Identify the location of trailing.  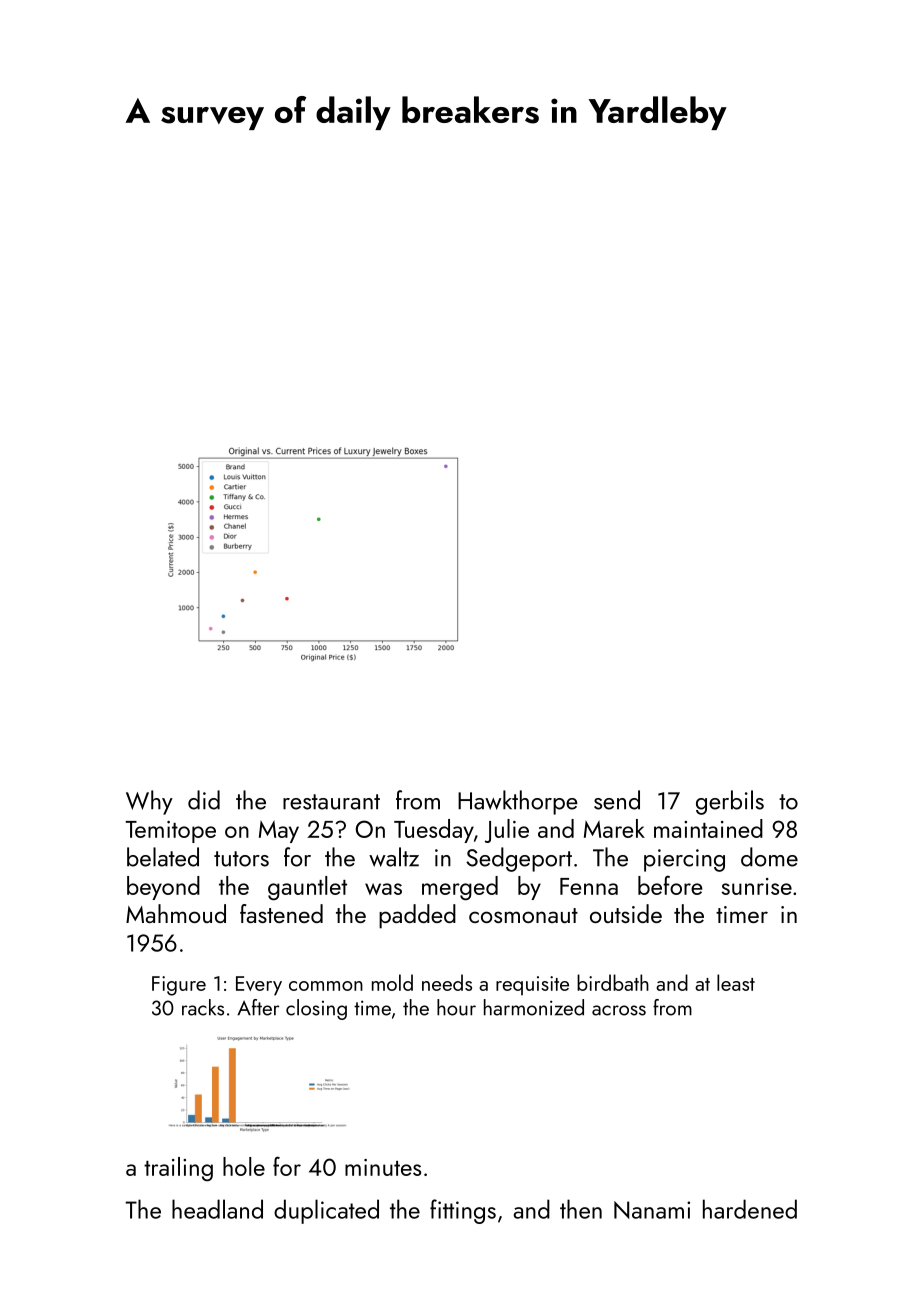
(178, 1169).
